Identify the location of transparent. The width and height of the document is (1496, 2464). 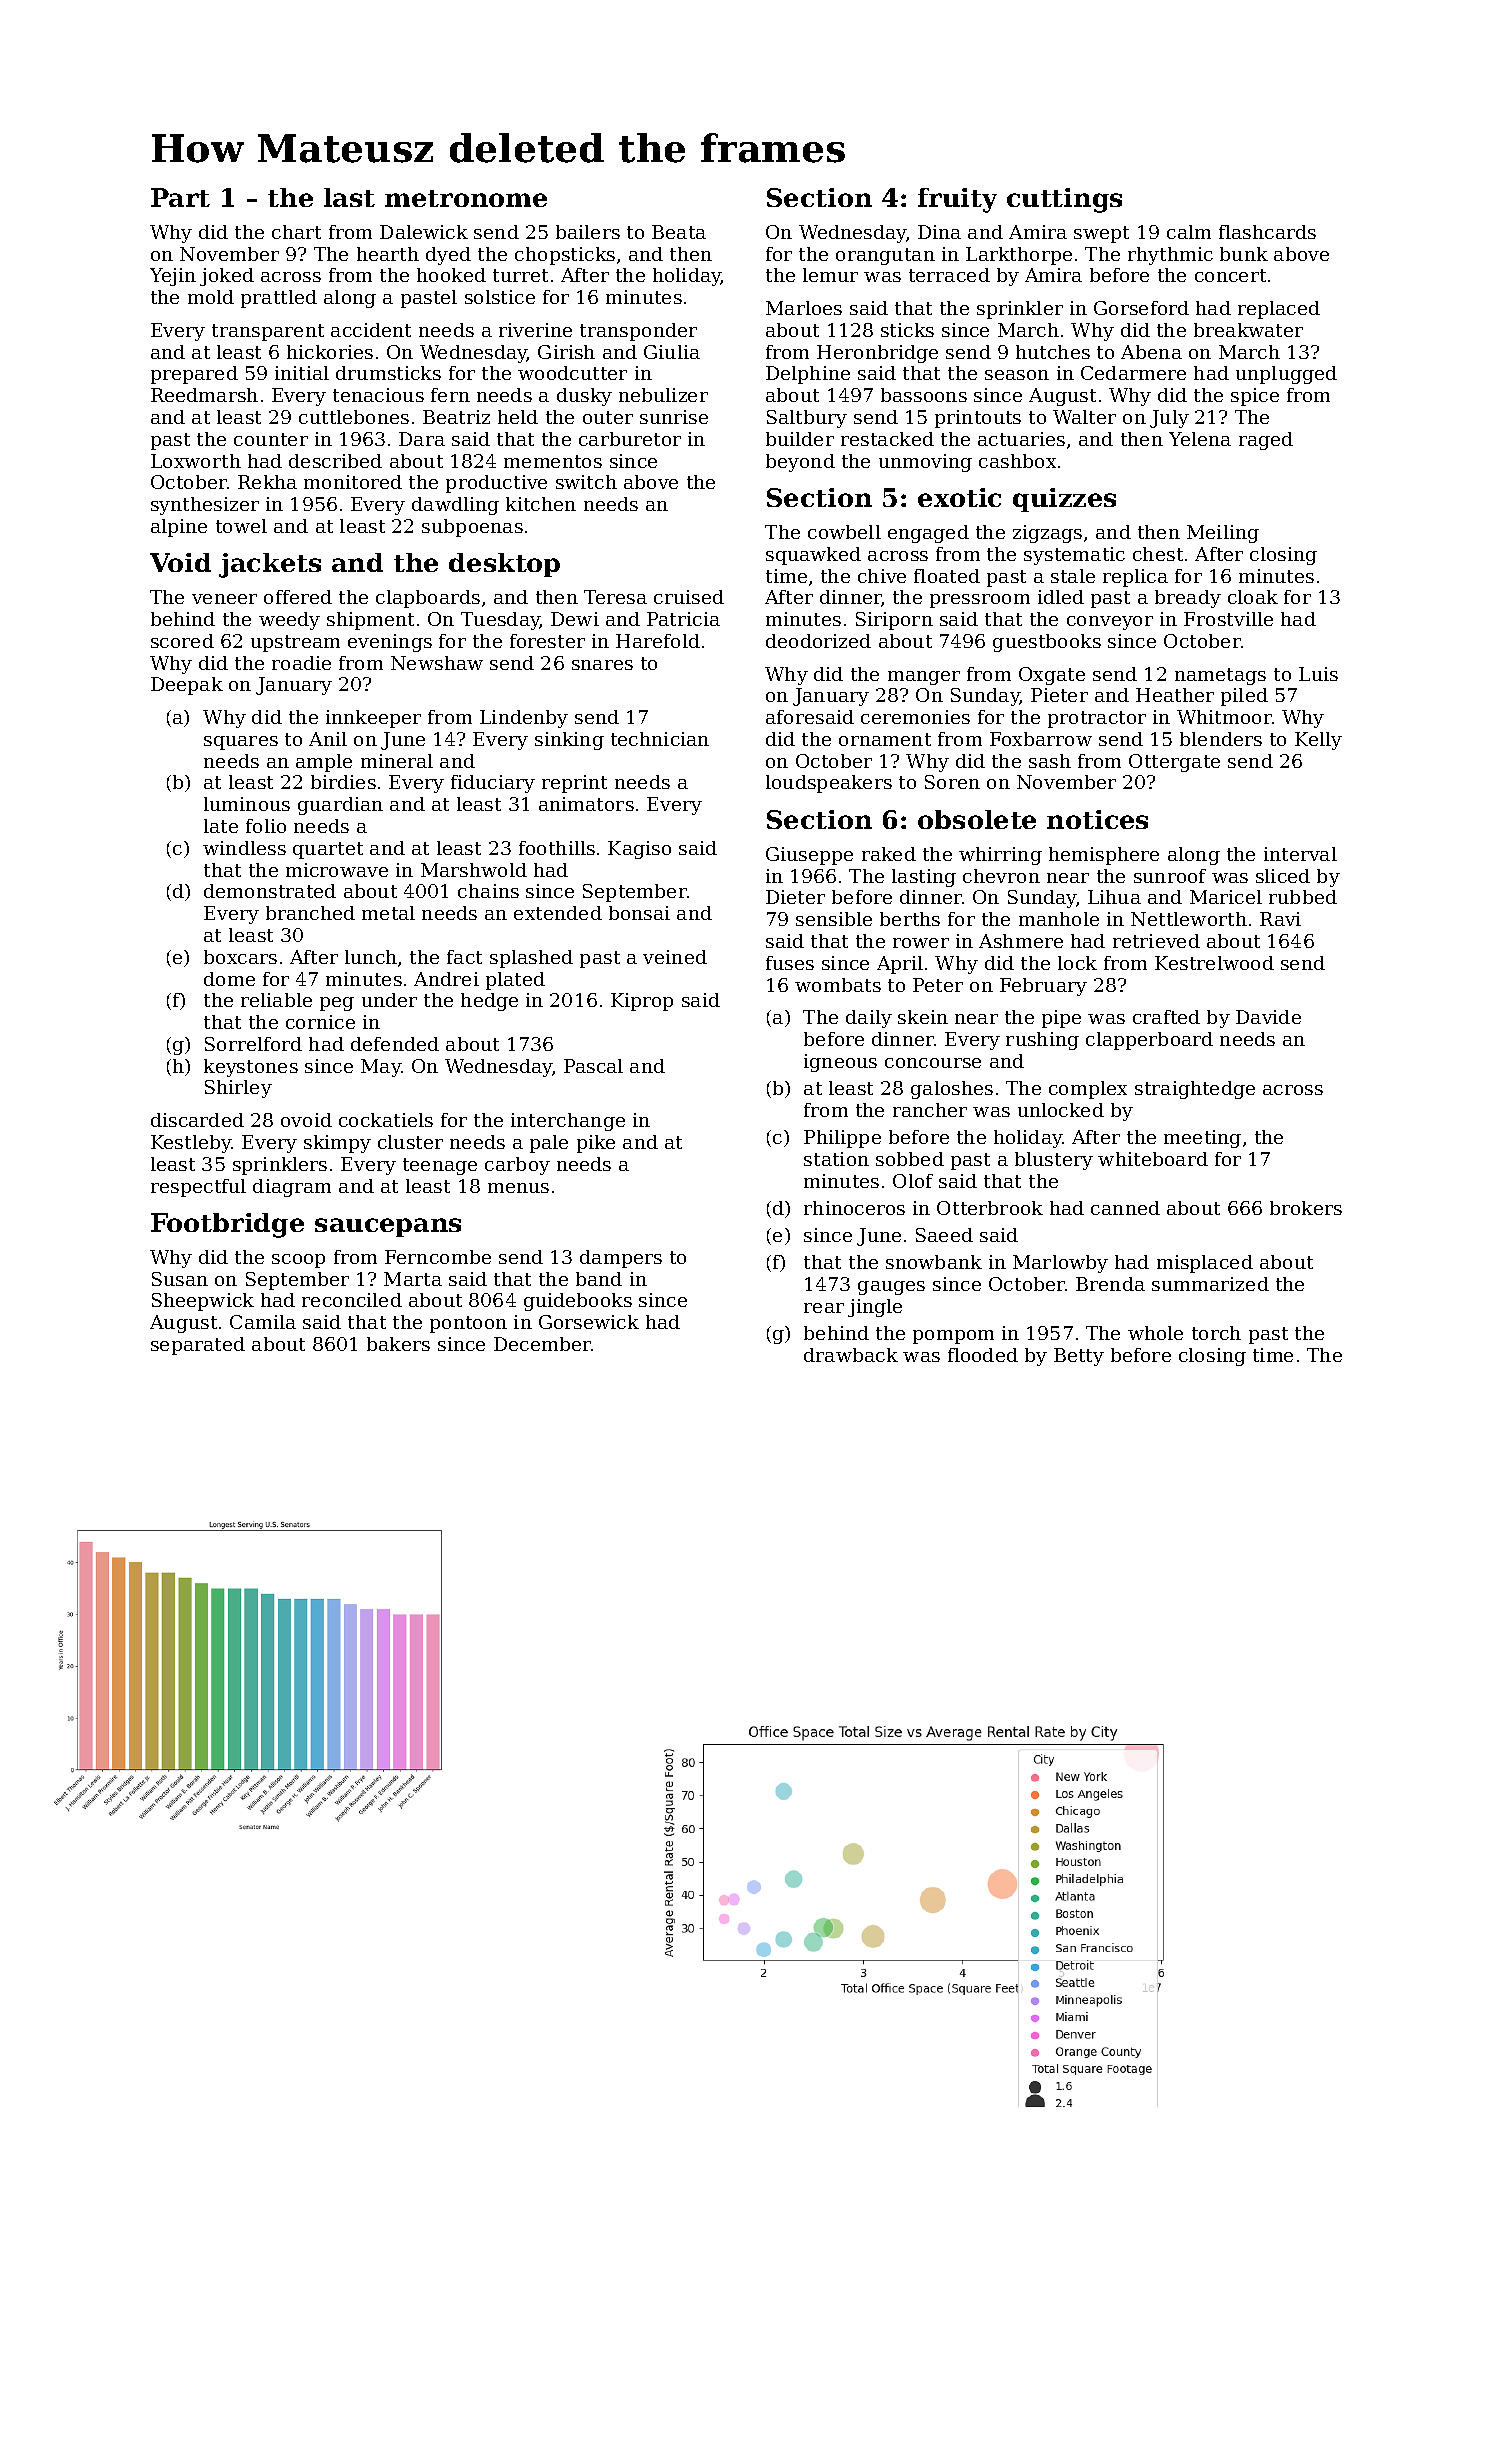
(268, 332).
